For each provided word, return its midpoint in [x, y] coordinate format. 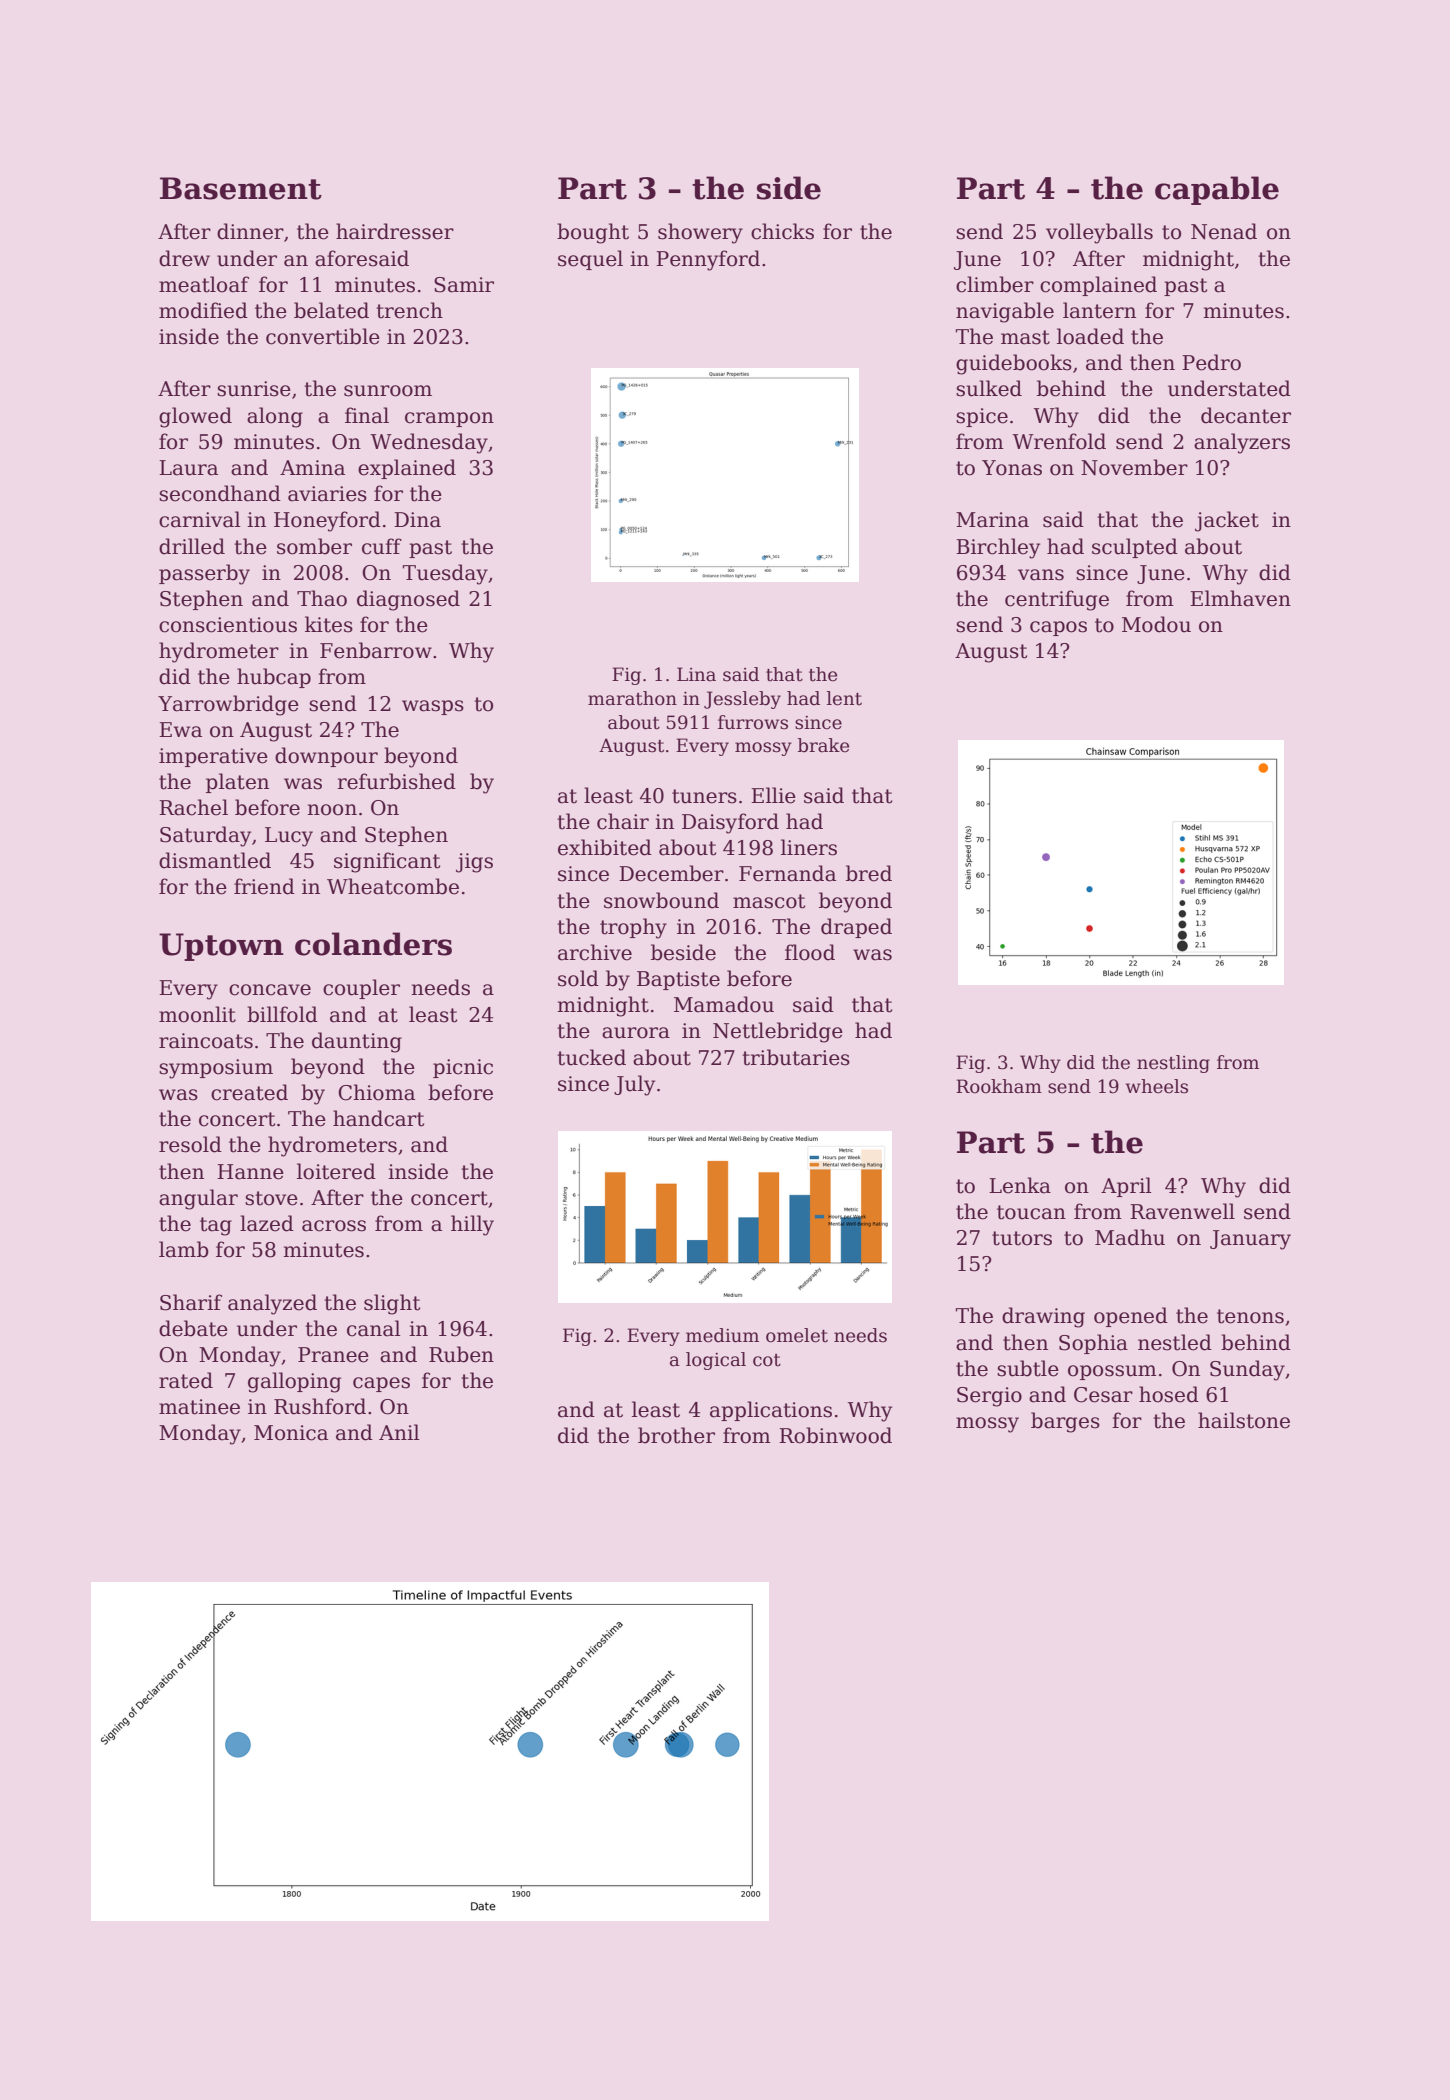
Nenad [1224, 231]
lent [844, 698]
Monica [291, 1433]
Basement [241, 188]
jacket [1227, 521]
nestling [1173, 1064]
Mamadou [724, 1004]
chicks [782, 231]
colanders [373, 944]
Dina [417, 520]
